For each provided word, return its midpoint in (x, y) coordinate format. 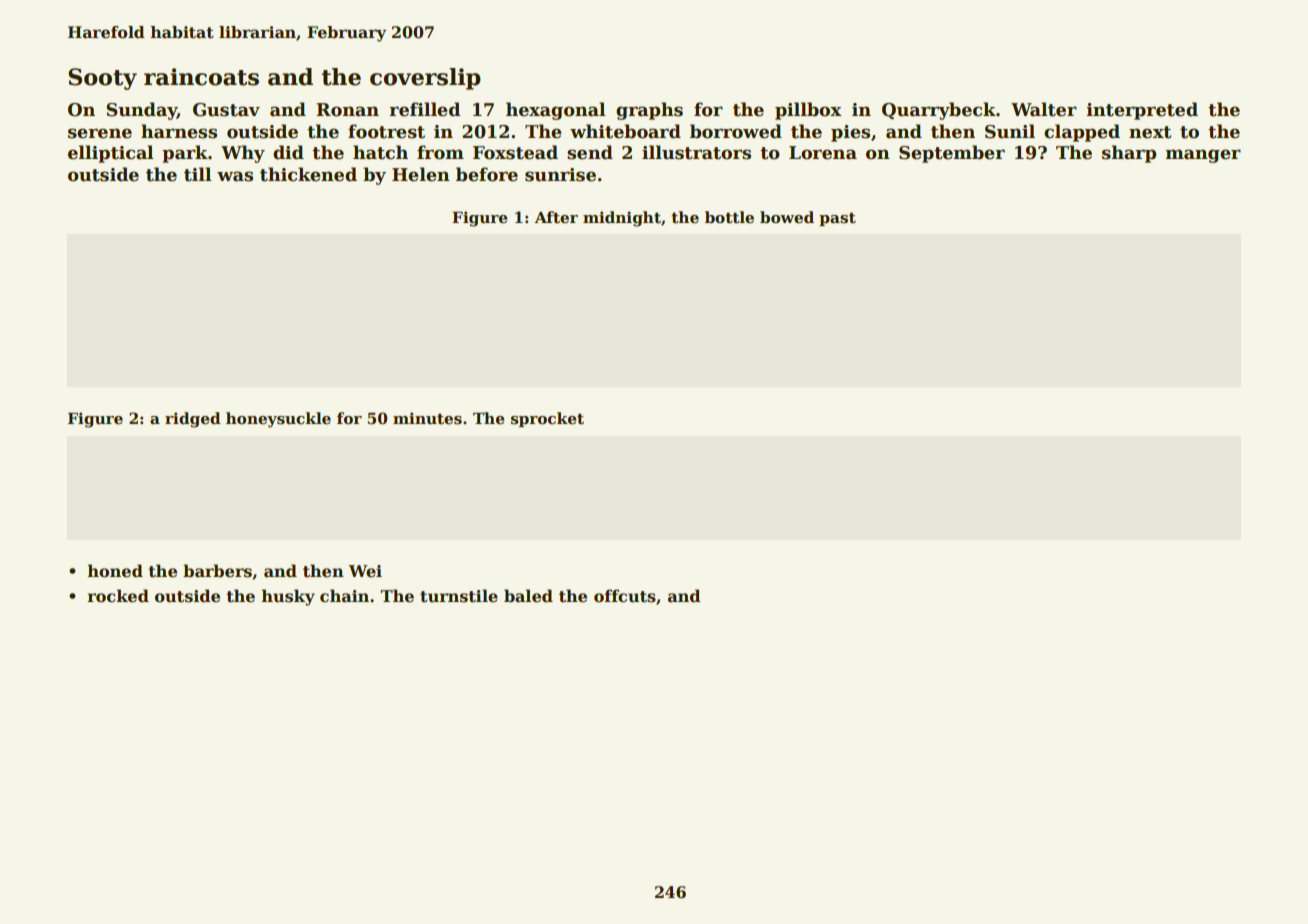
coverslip (425, 79)
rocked (118, 596)
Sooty (102, 79)
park (185, 154)
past (837, 219)
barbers (217, 571)
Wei (365, 571)
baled (528, 596)
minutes (427, 418)
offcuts (625, 596)
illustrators (696, 152)
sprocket (547, 419)
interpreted (1142, 111)
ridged (193, 420)
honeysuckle (278, 420)
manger (1203, 156)
